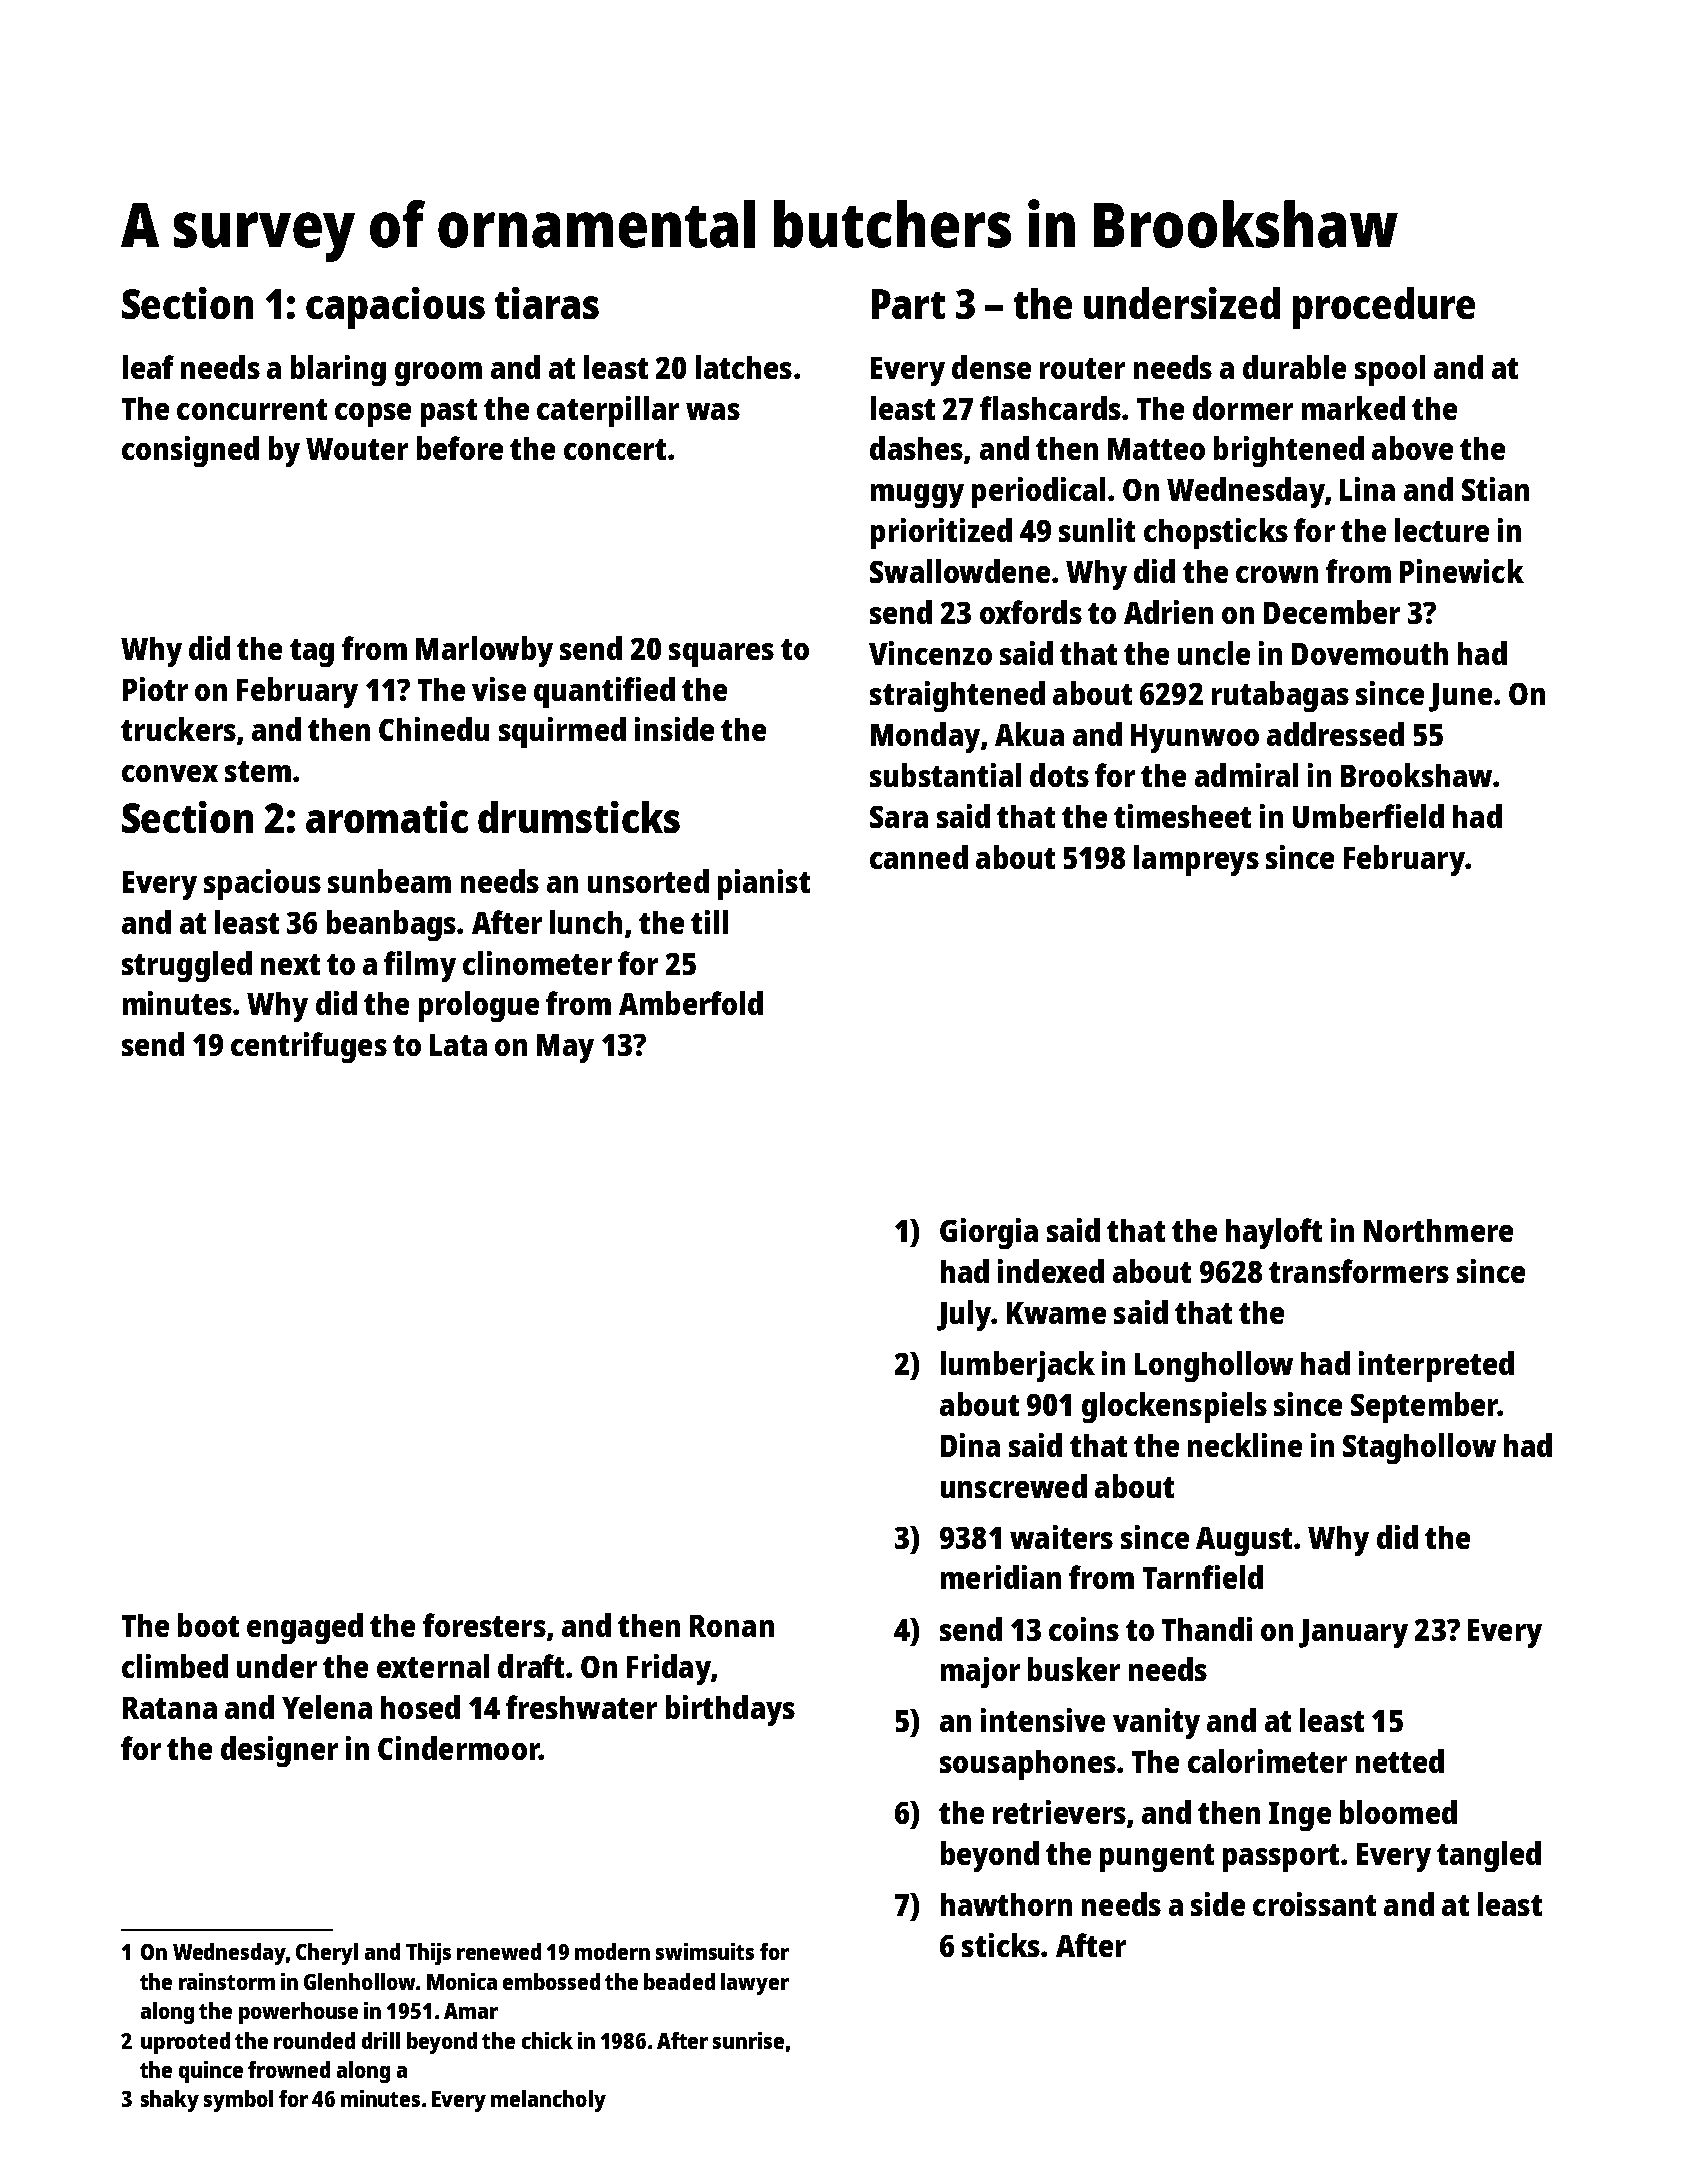 Image resolution: width=1683 pixels, height=2178 pixels. What do you see at coordinates (148, 367) in the image?
I see `leaf` at bounding box center [148, 367].
